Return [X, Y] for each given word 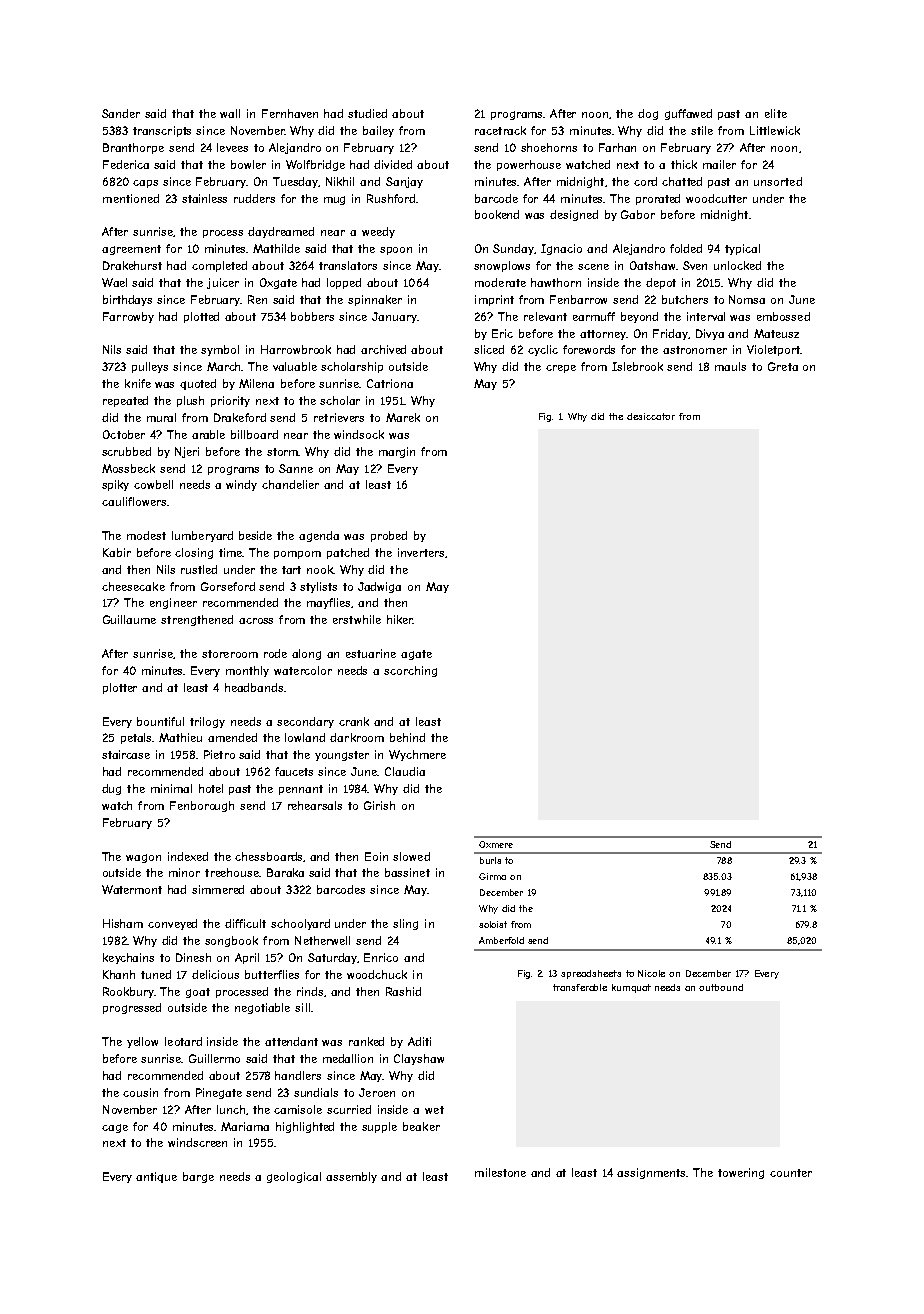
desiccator [651, 416]
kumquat [631, 988]
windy [241, 485]
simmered [218, 889]
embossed [783, 316]
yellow [142, 1042]
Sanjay [404, 182]
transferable [580, 987]
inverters [421, 552]
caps [145, 184]
